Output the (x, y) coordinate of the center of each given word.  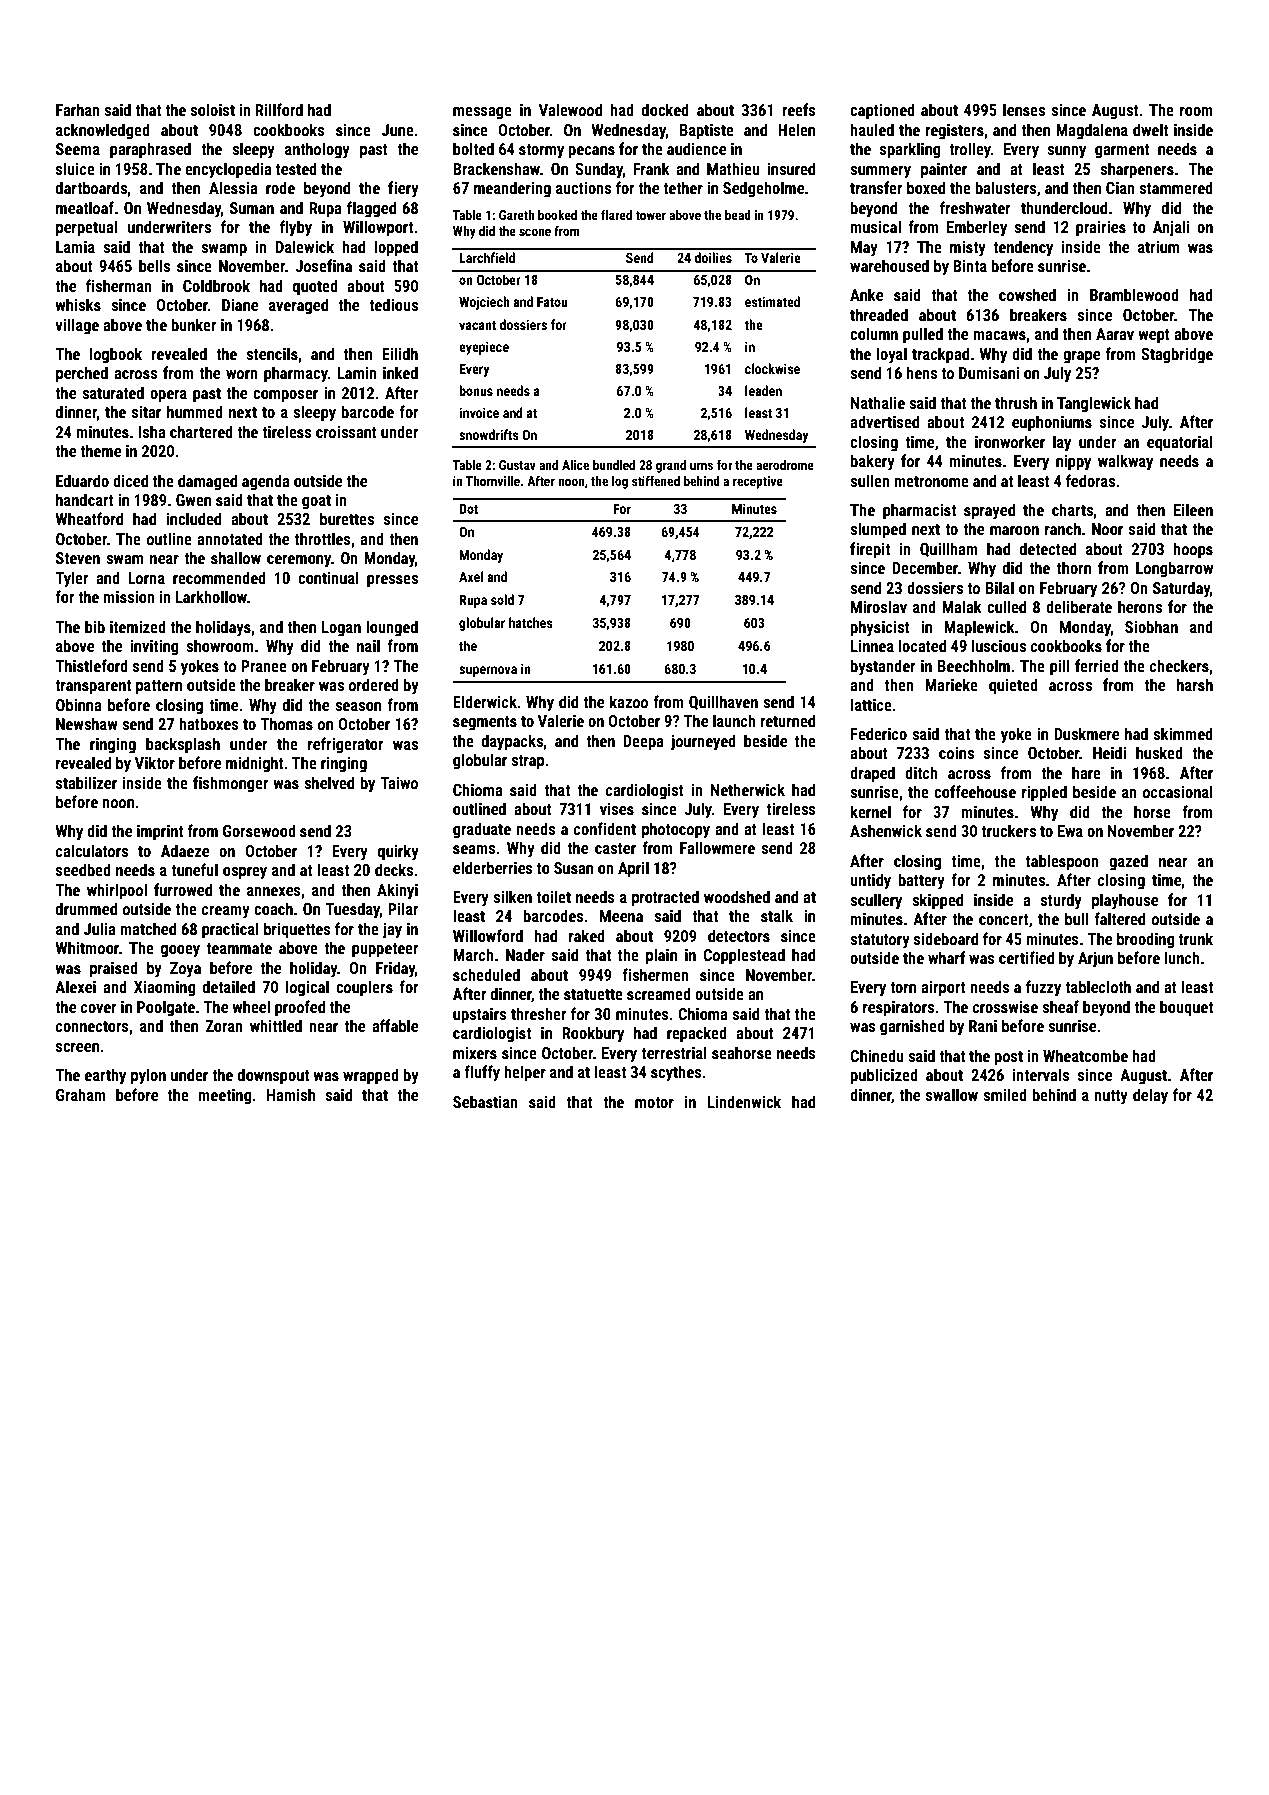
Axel (471, 576)
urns (701, 466)
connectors (92, 1026)
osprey (245, 873)
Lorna (146, 578)
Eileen (1193, 509)
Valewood (570, 109)
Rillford (279, 109)
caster (615, 848)
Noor (1107, 529)
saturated (113, 392)
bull (1077, 918)
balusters (1005, 187)
